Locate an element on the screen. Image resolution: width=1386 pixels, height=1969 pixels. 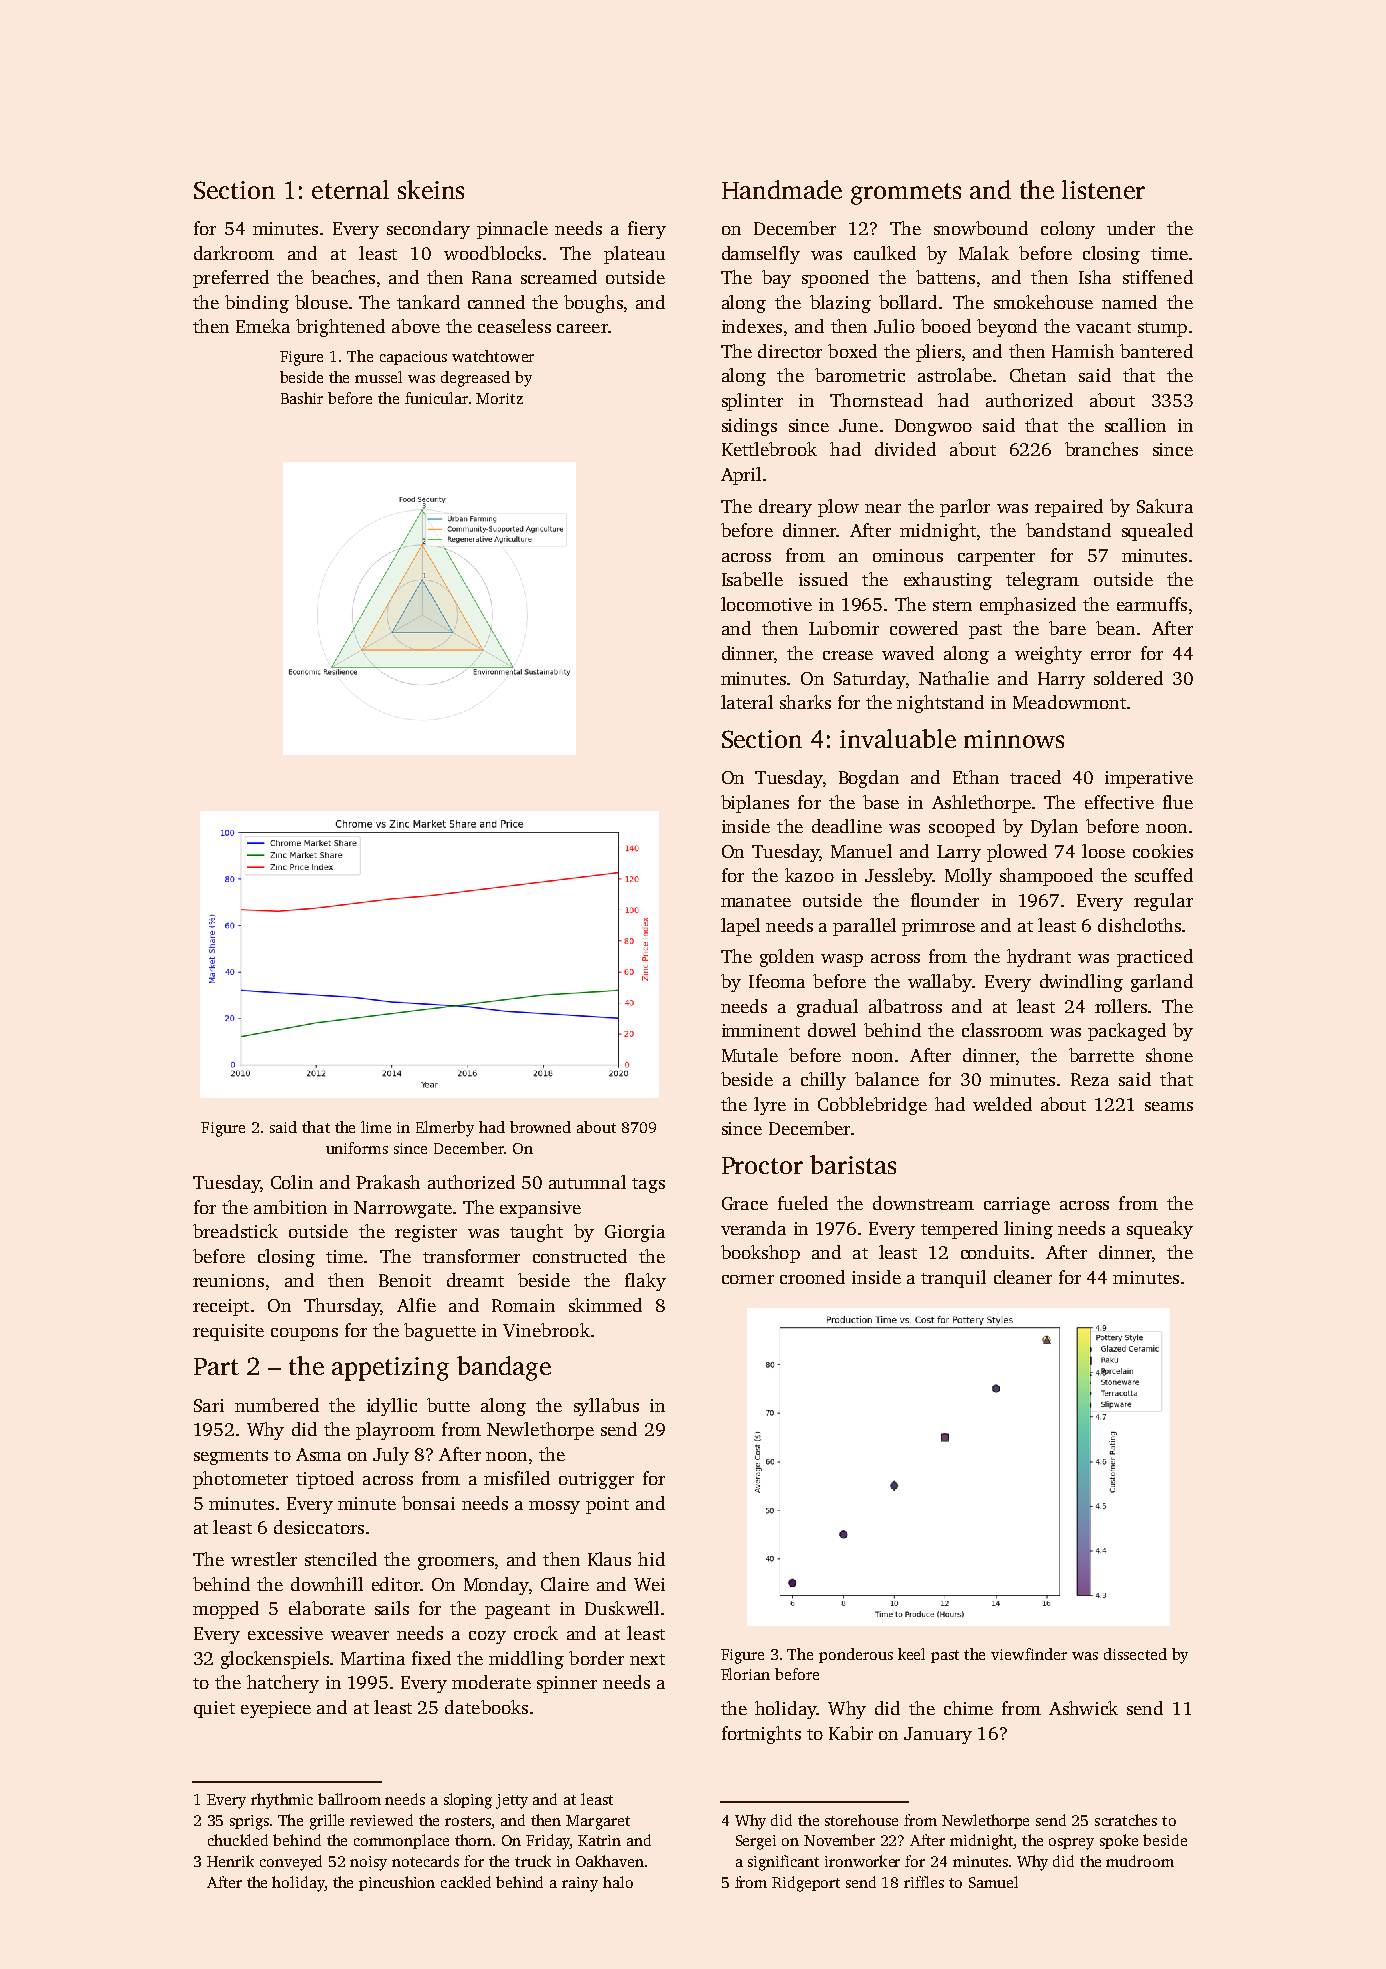
tranquil is located at coordinates (953, 1279).
